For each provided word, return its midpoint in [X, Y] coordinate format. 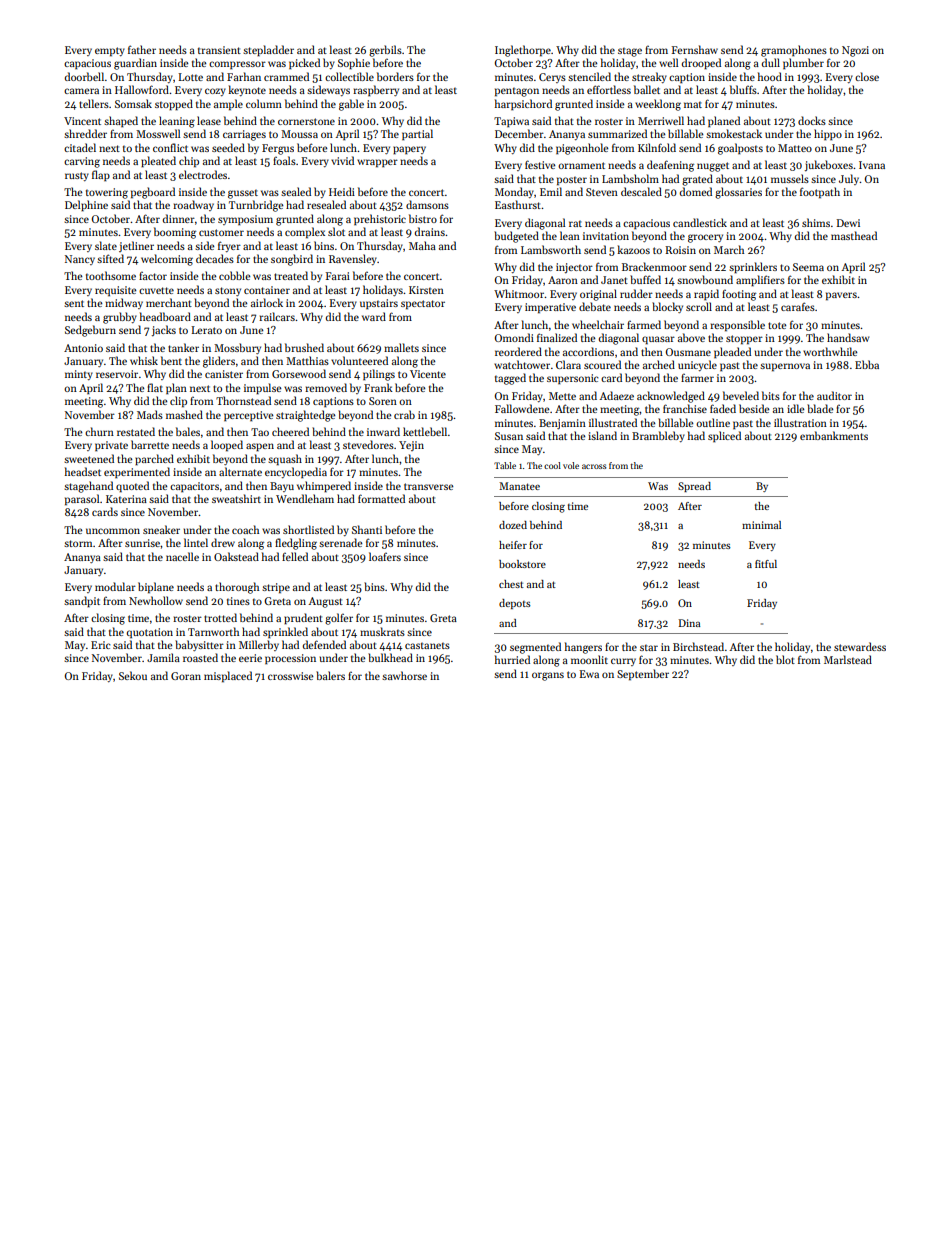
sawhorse [404, 675]
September [643, 674]
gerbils [385, 51]
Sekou [133, 675]
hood [770, 76]
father [142, 49]
